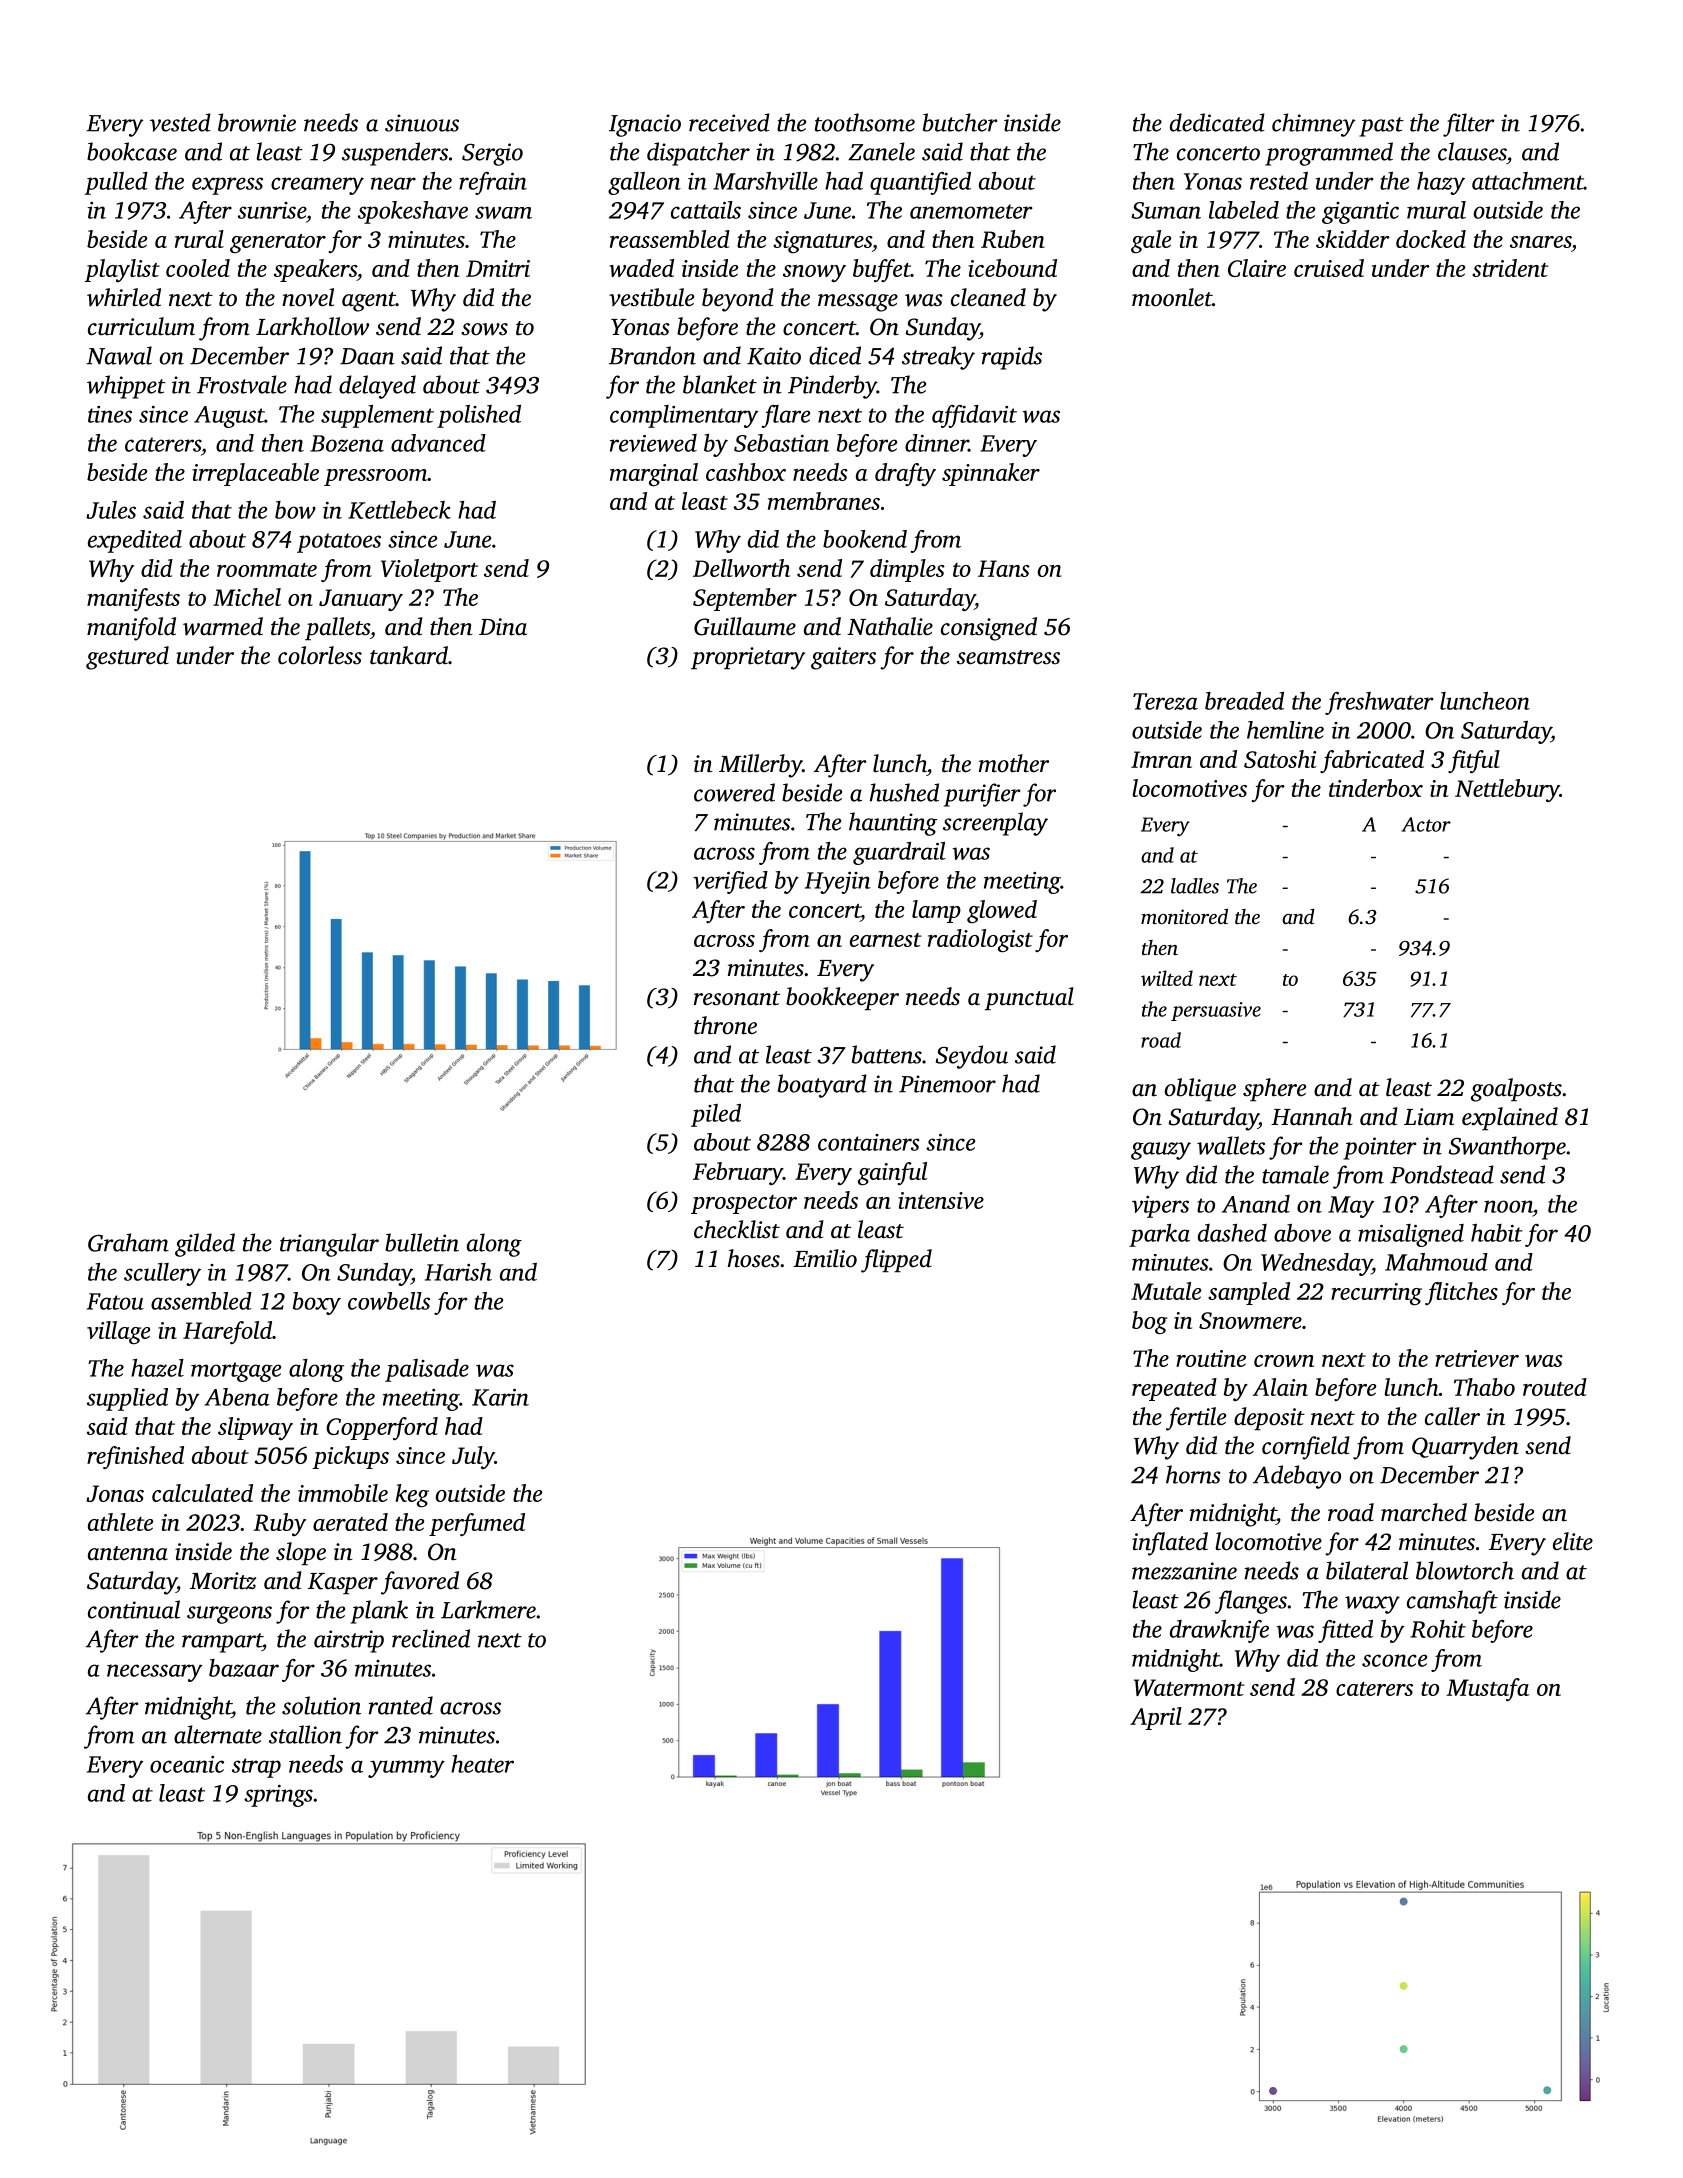 Image resolution: width=1683 pixels, height=2178 pixels. What do you see at coordinates (477, 1524) in the screenshot?
I see `perfumed` at bounding box center [477, 1524].
